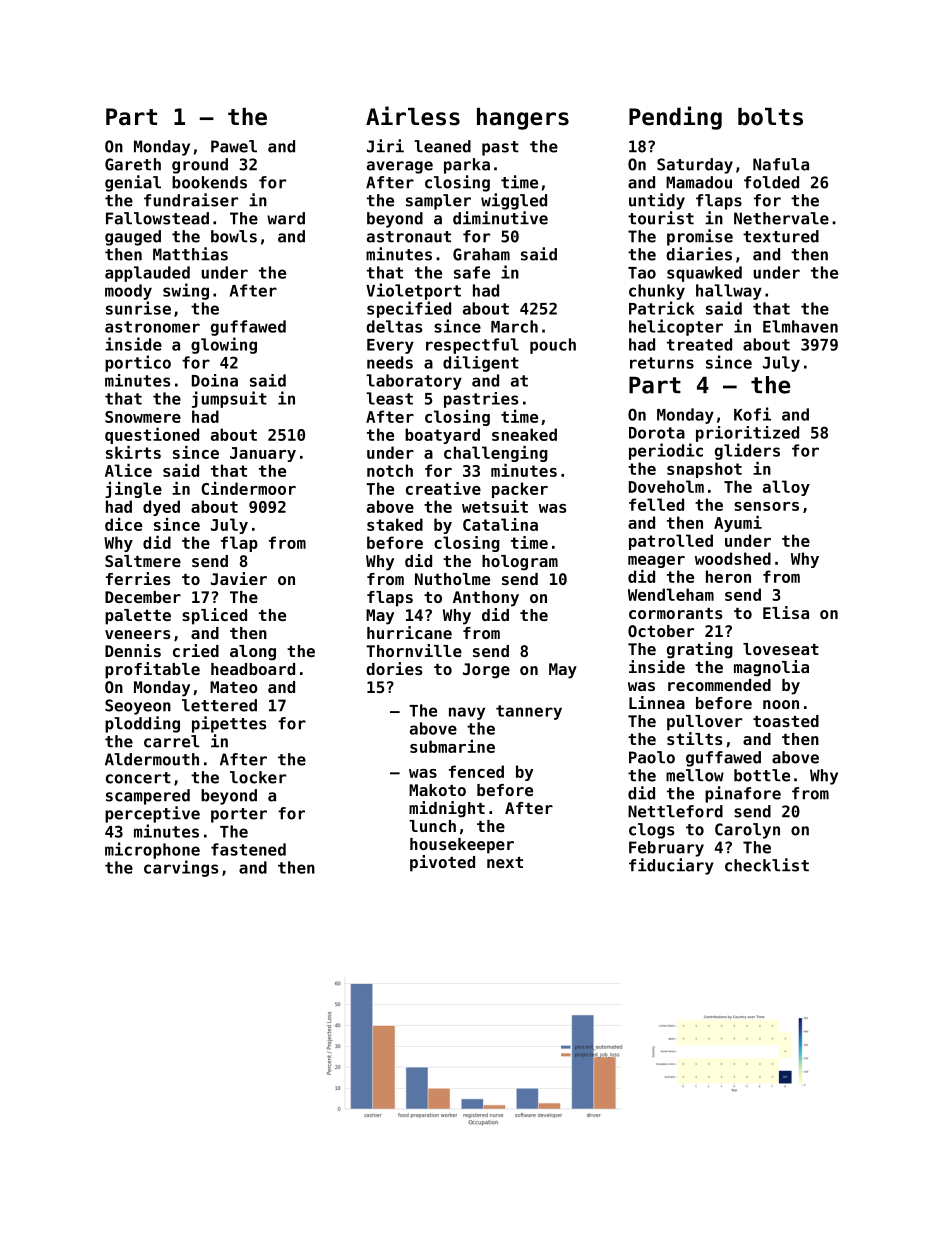 This screenshot has width=952, height=1233. Describe the element at coordinates (214, 616) in the screenshot. I see `spliced` at that location.
